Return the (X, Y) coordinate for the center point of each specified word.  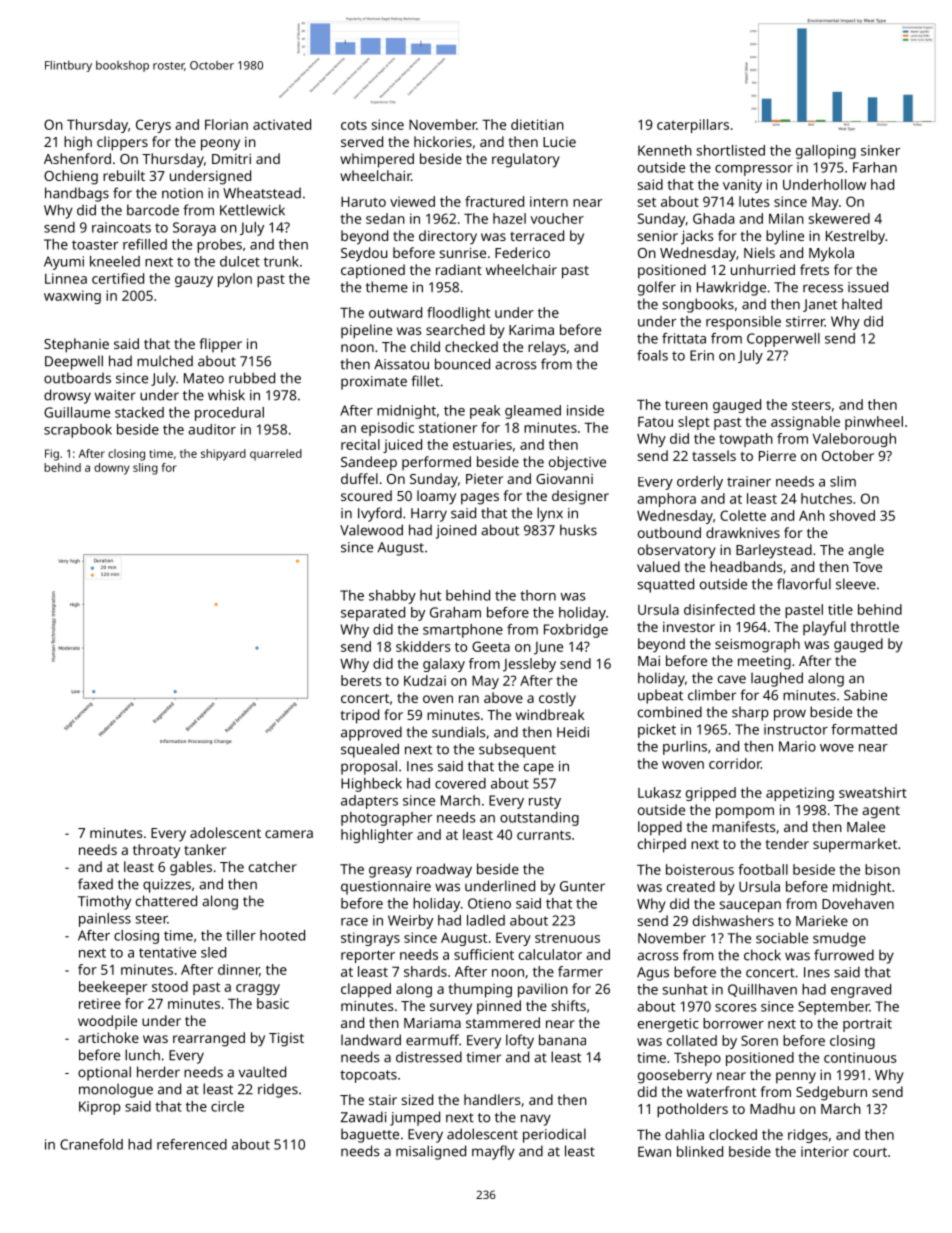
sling (145, 469)
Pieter (484, 479)
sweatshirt (873, 792)
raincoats (121, 227)
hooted (282, 935)
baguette (370, 1135)
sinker (880, 150)
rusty (545, 802)
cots (354, 125)
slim (843, 481)
